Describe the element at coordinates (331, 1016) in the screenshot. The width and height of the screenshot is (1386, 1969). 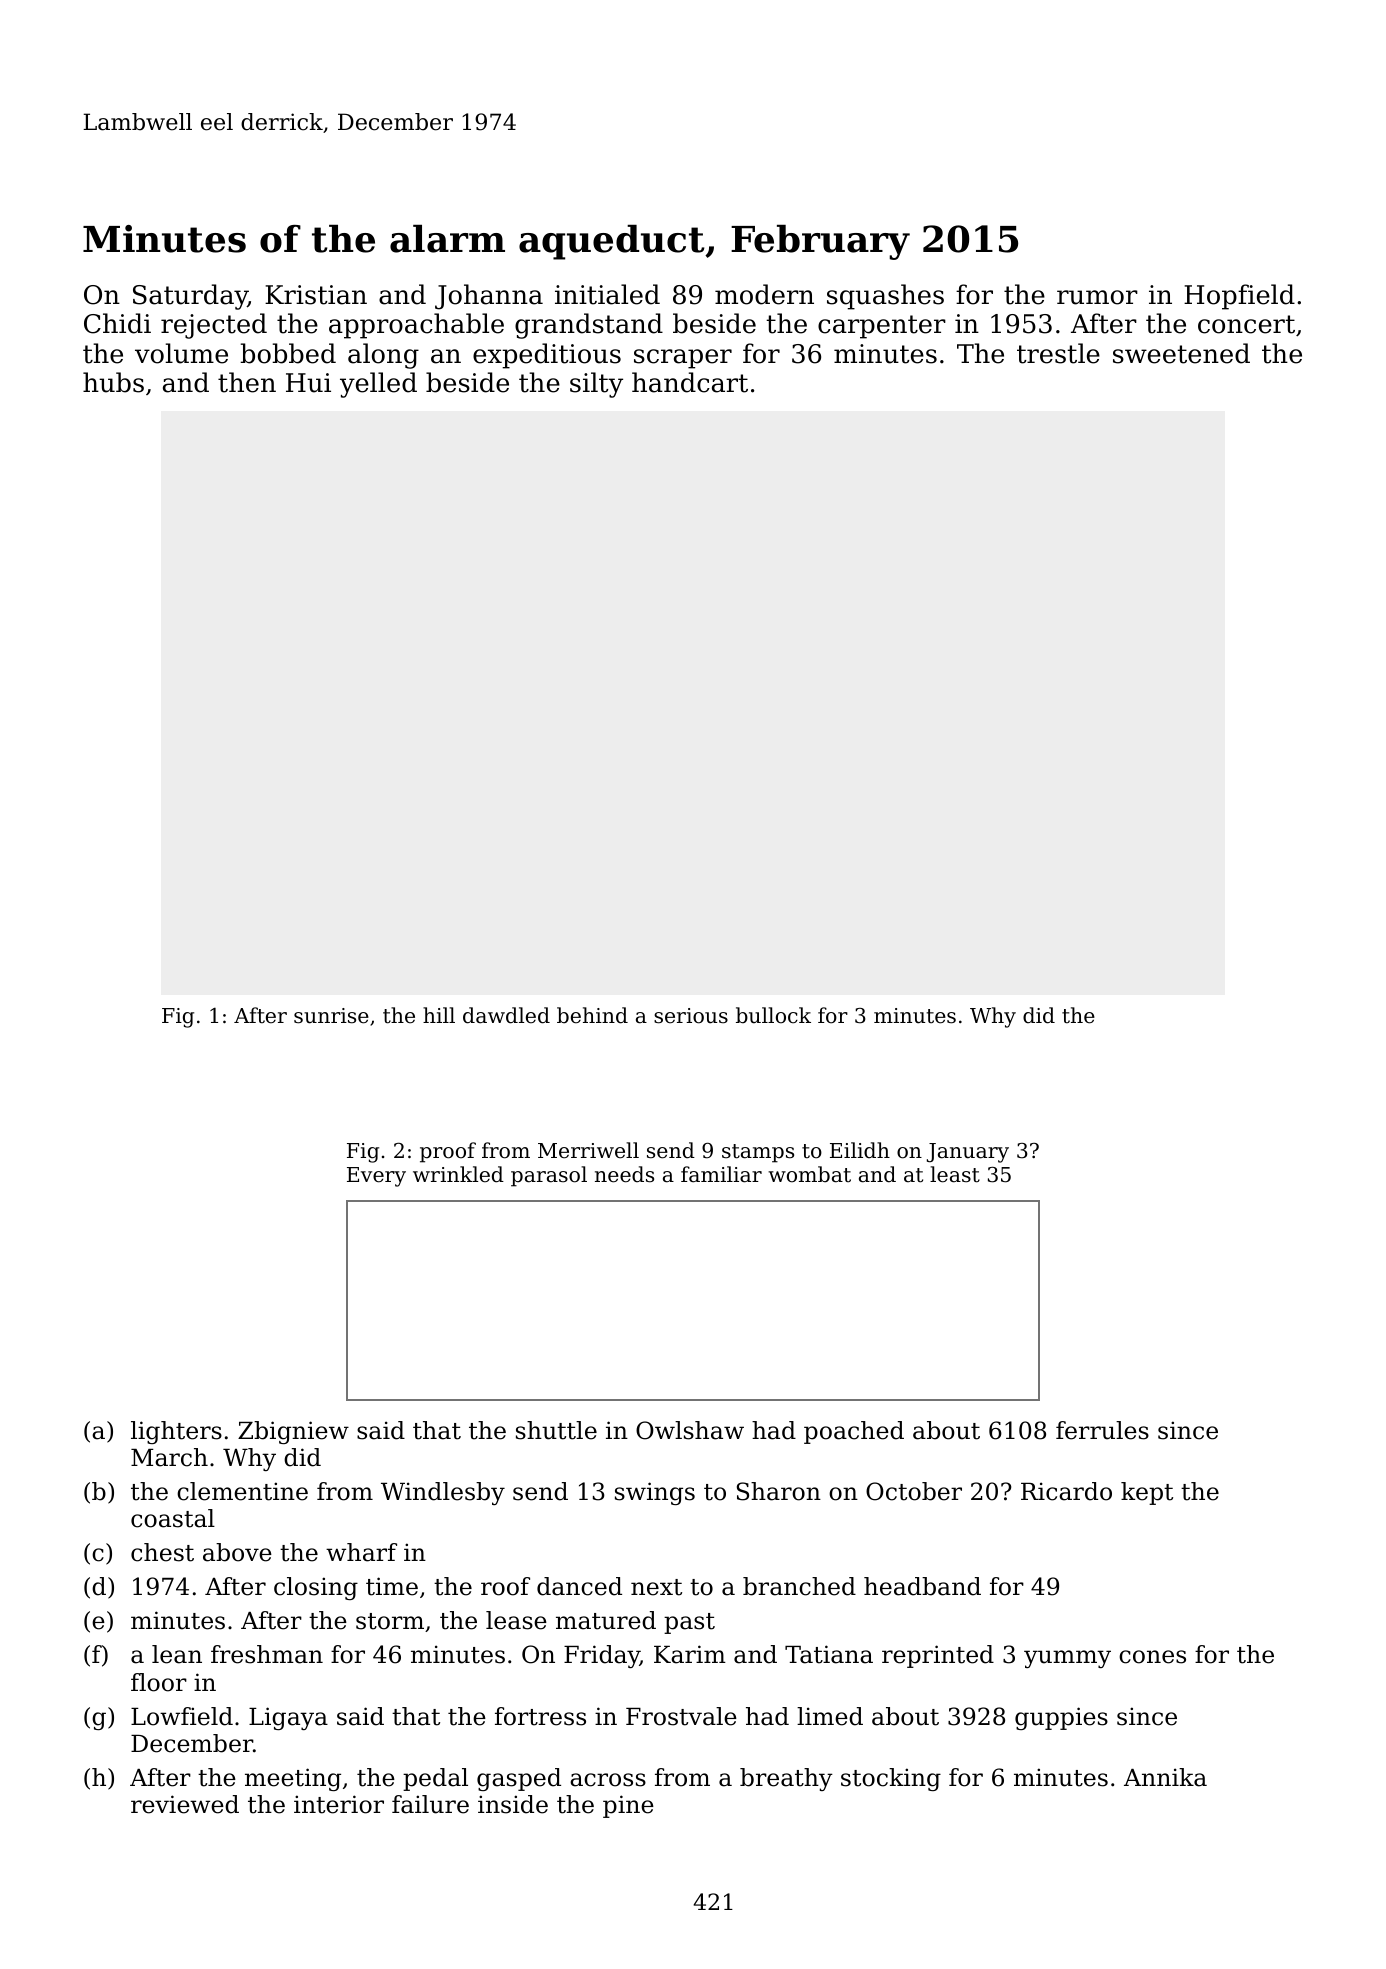
I see `sunrise` at that location.
